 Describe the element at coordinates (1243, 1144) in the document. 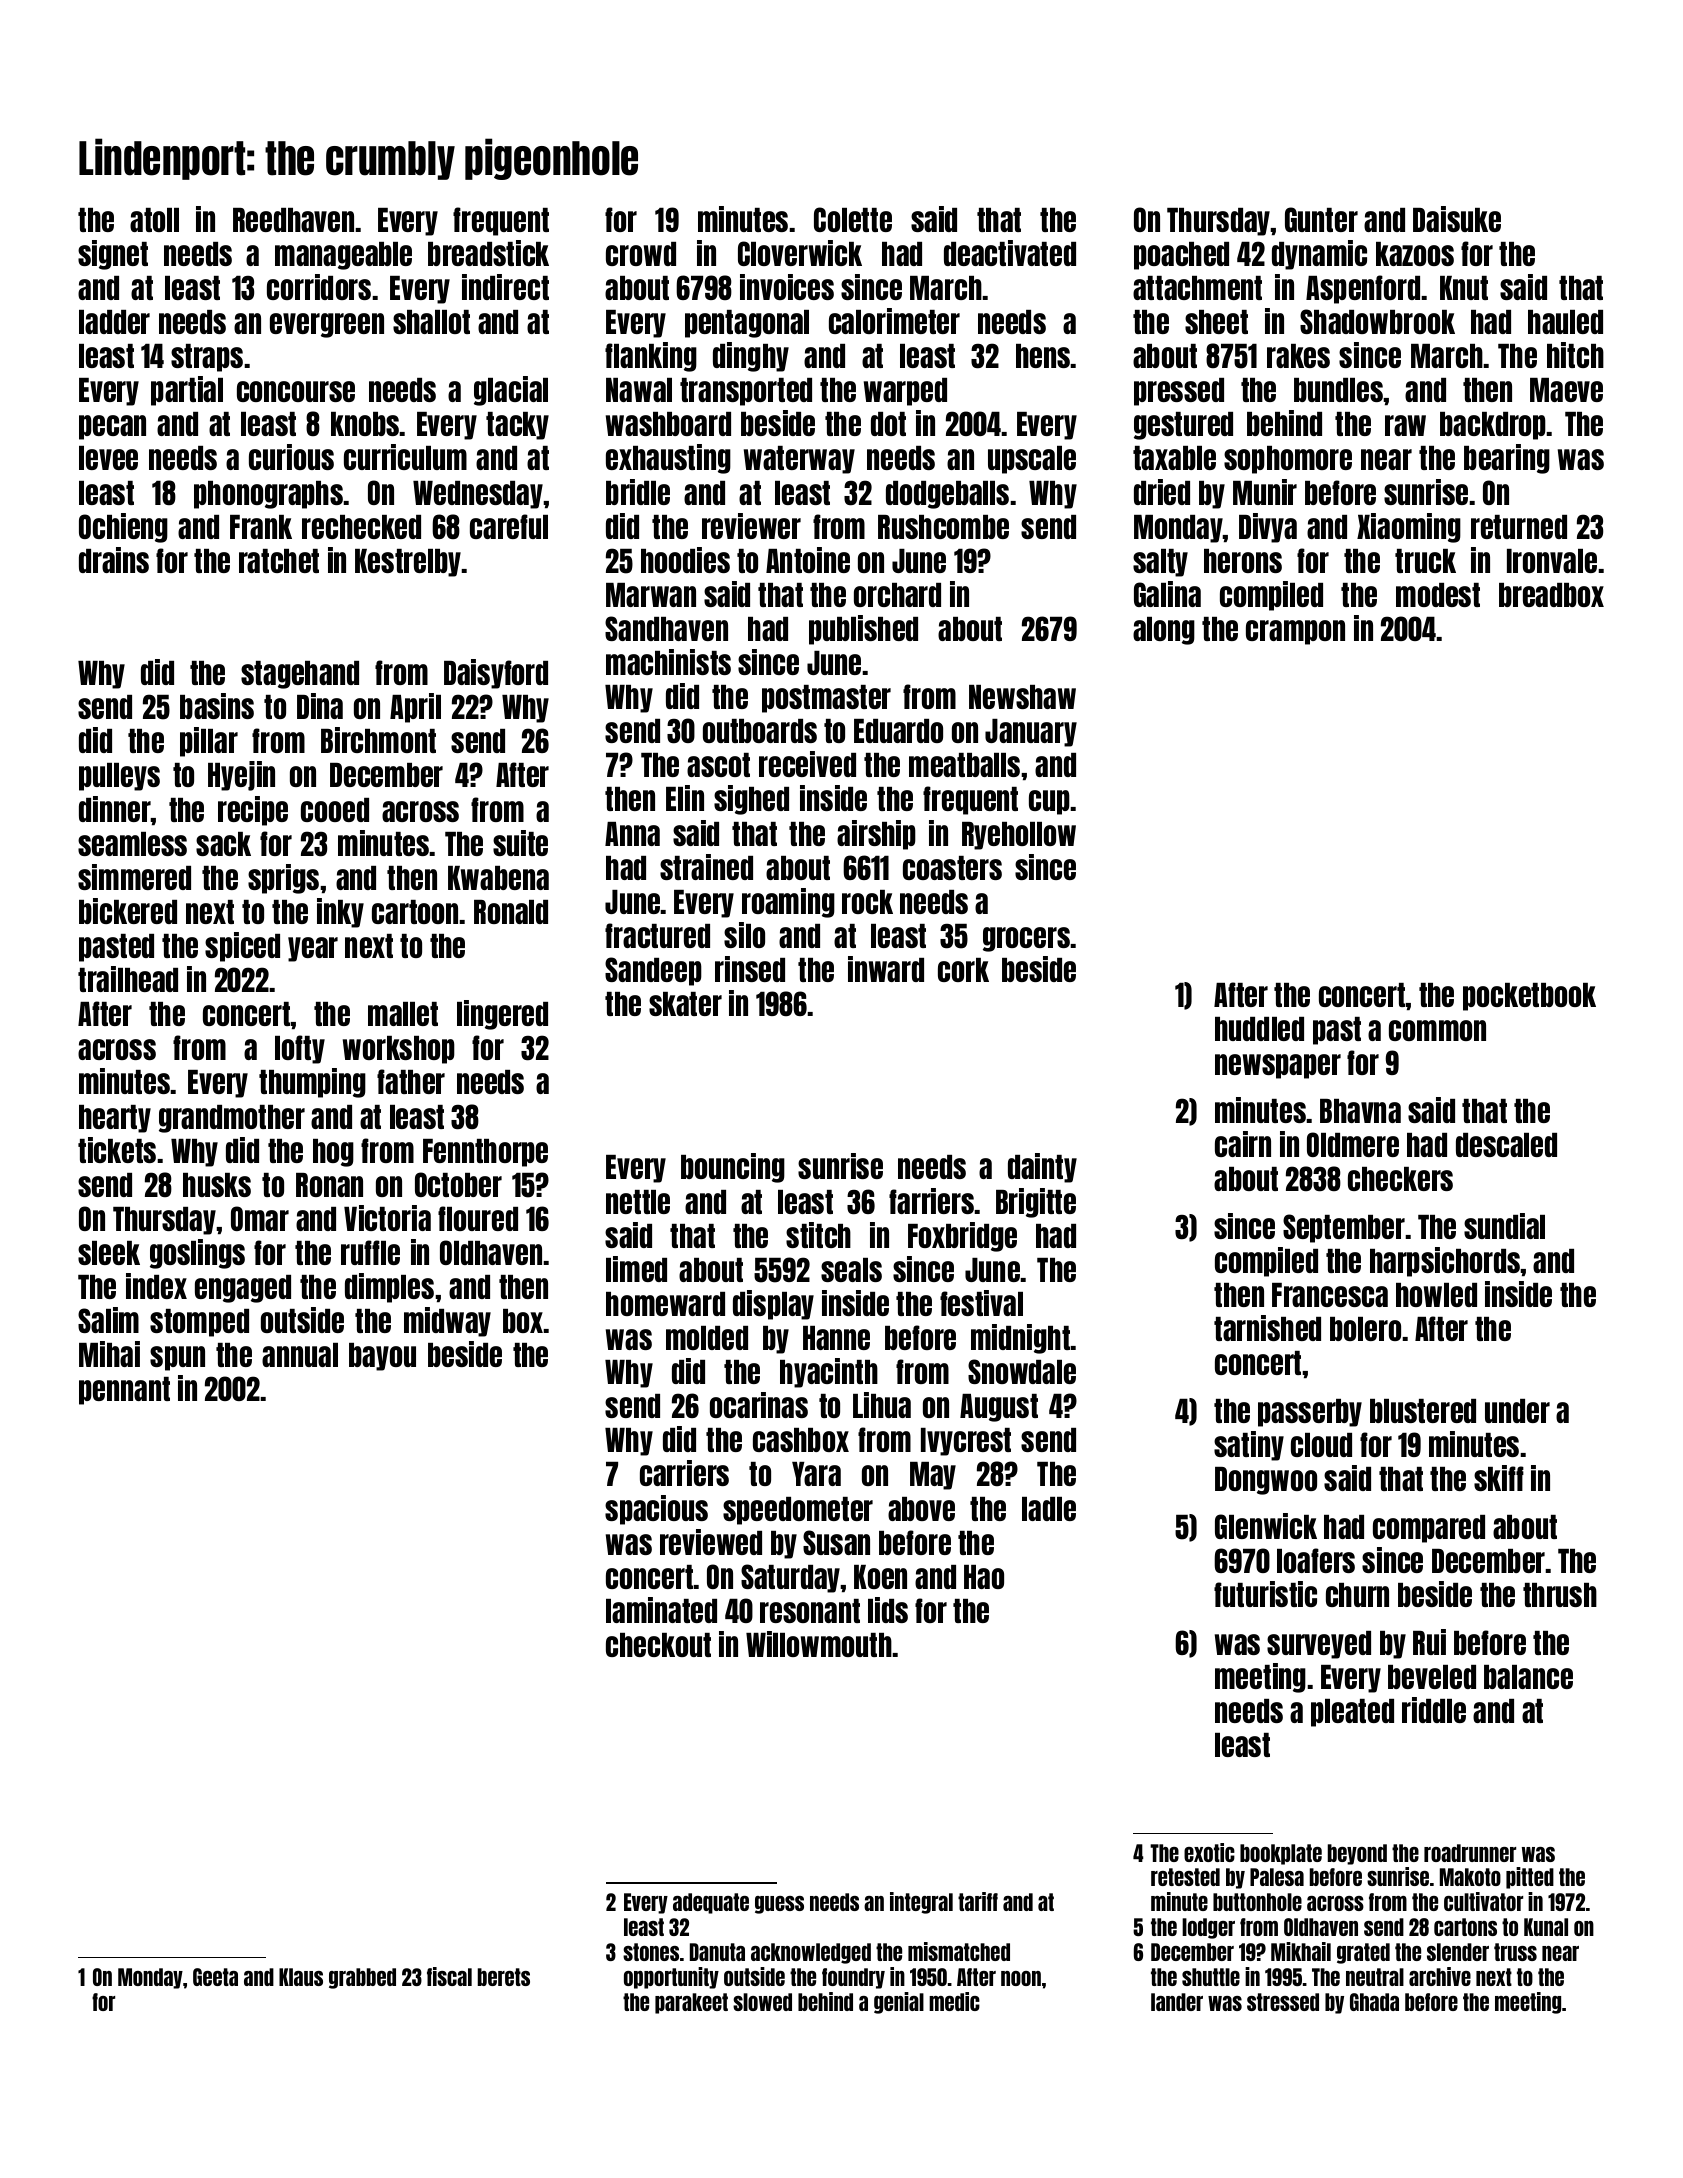

I see `cairn` at that location.
